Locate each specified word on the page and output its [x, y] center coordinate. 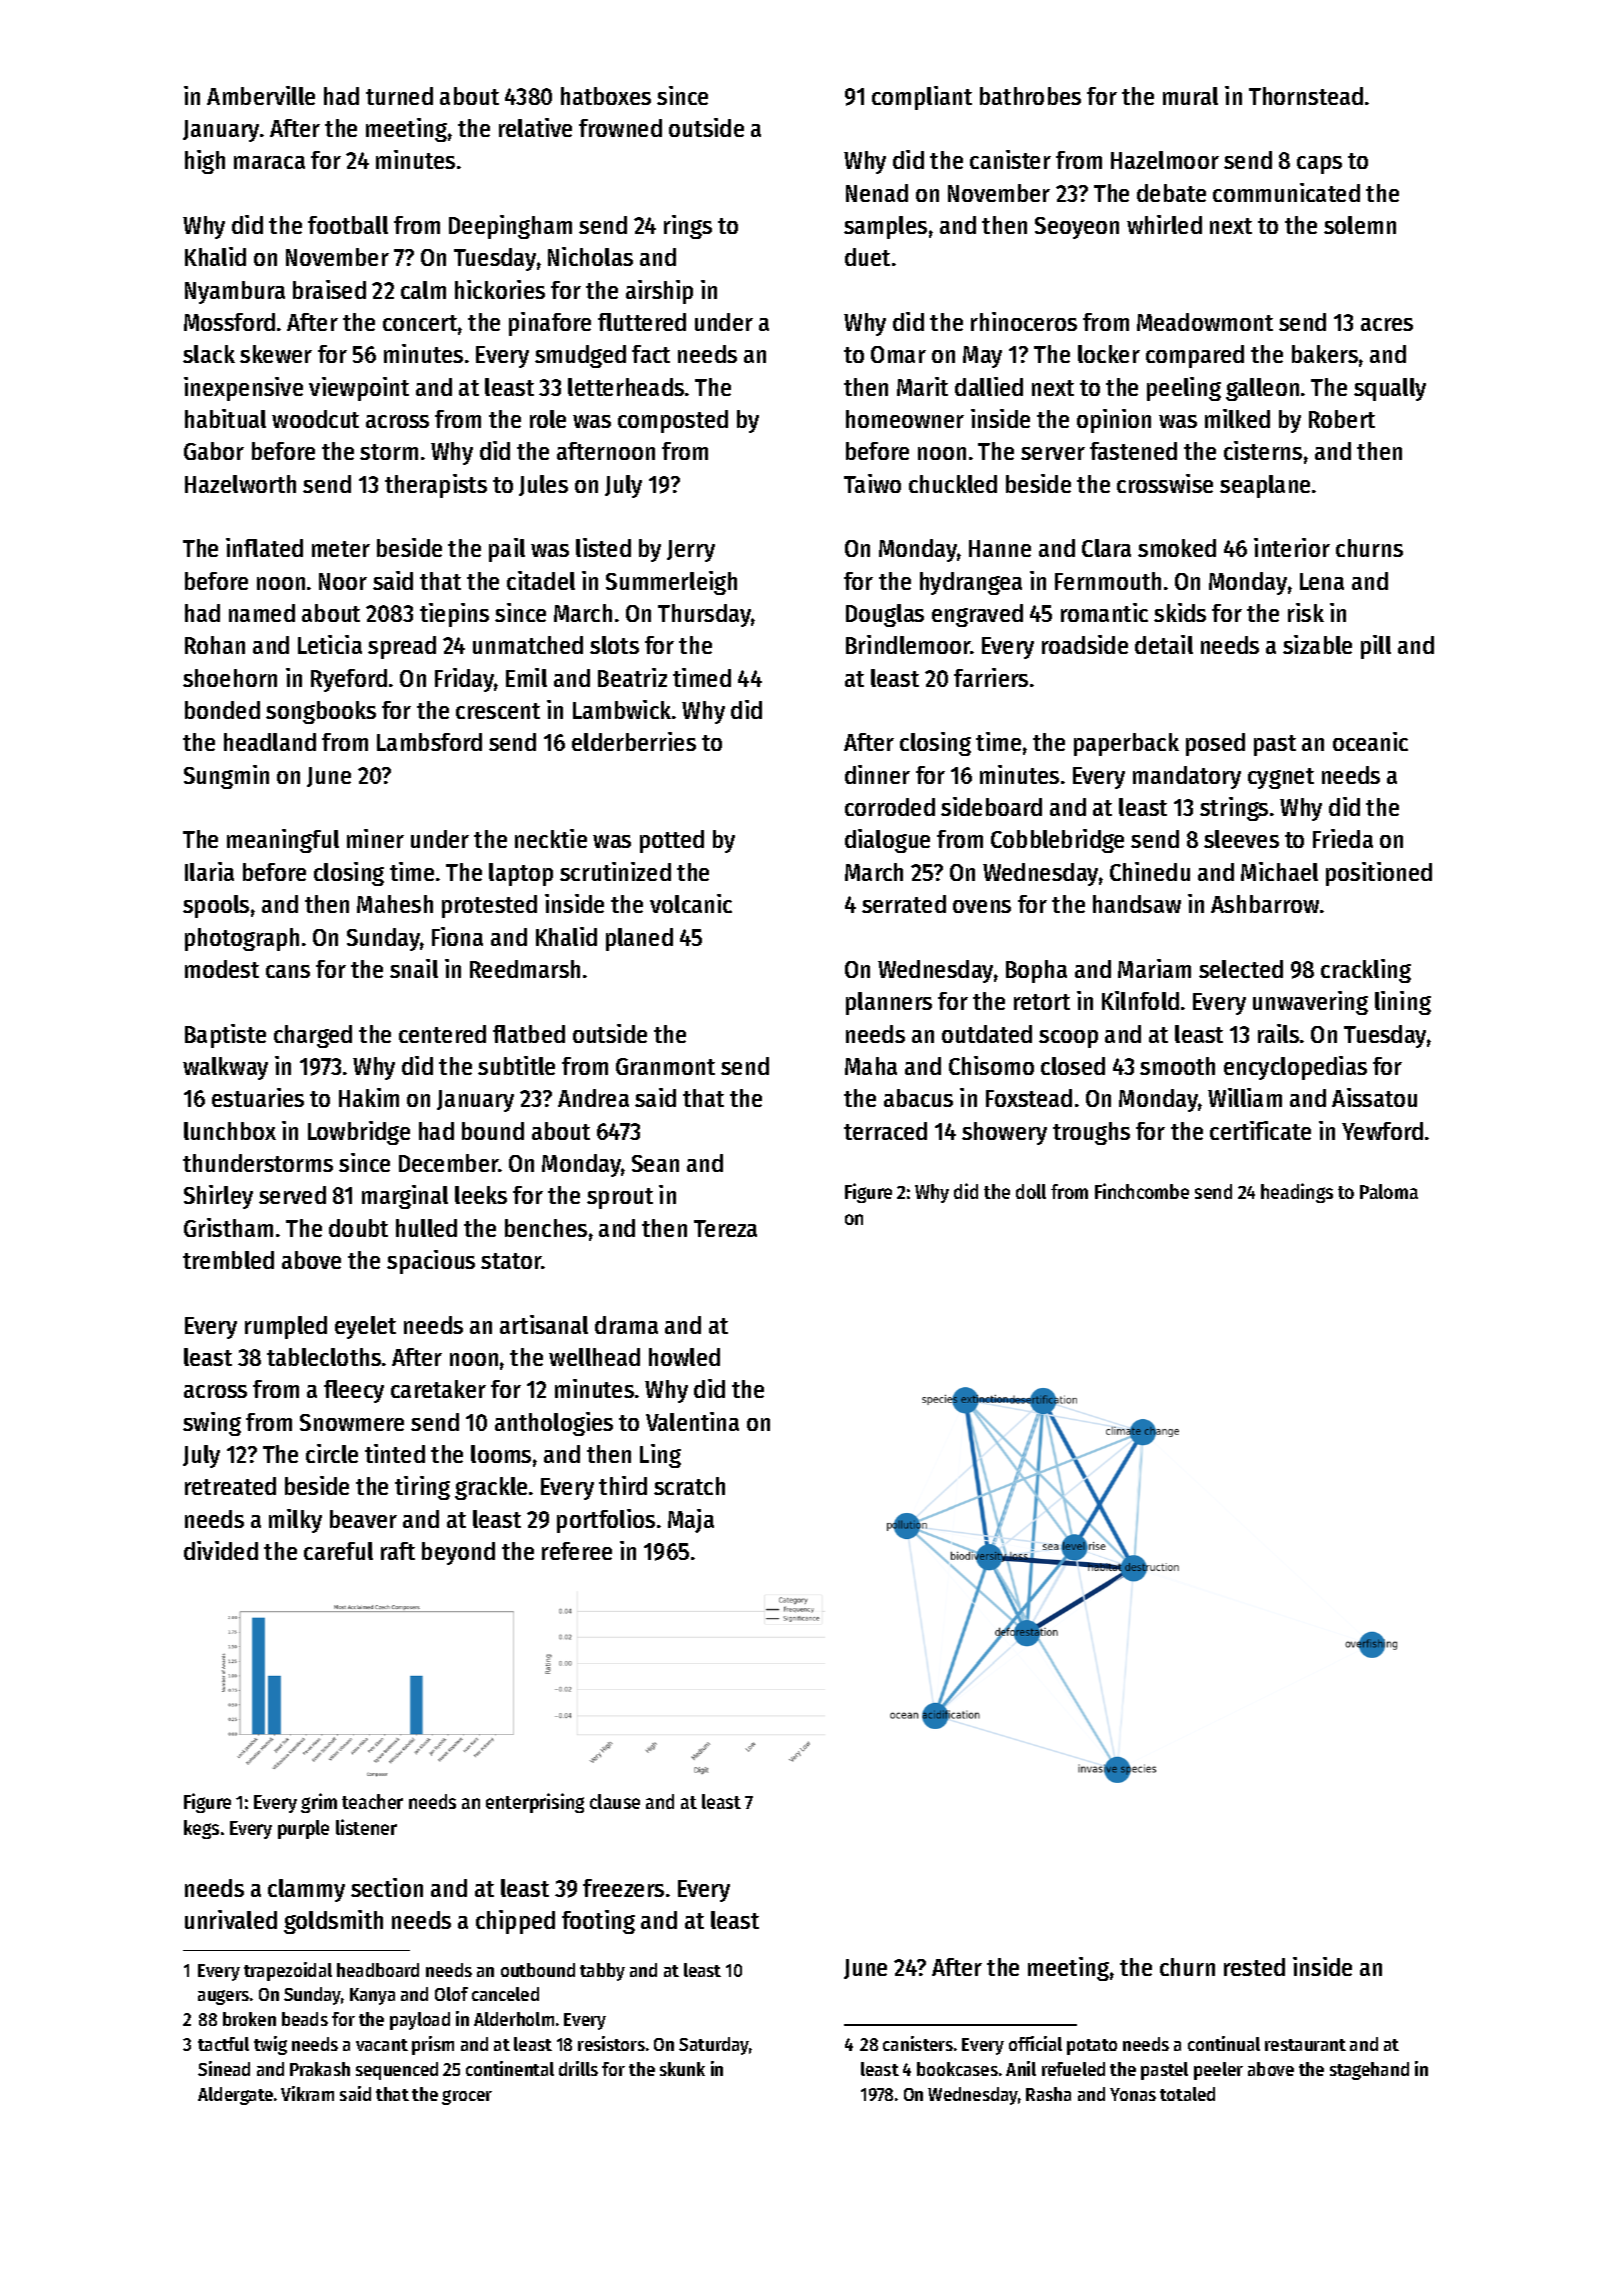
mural [1190, 96]
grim [319, 1803]
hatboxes [606, 96]
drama [626, 1325]
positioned [1379, 874]
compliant [922, 98]
